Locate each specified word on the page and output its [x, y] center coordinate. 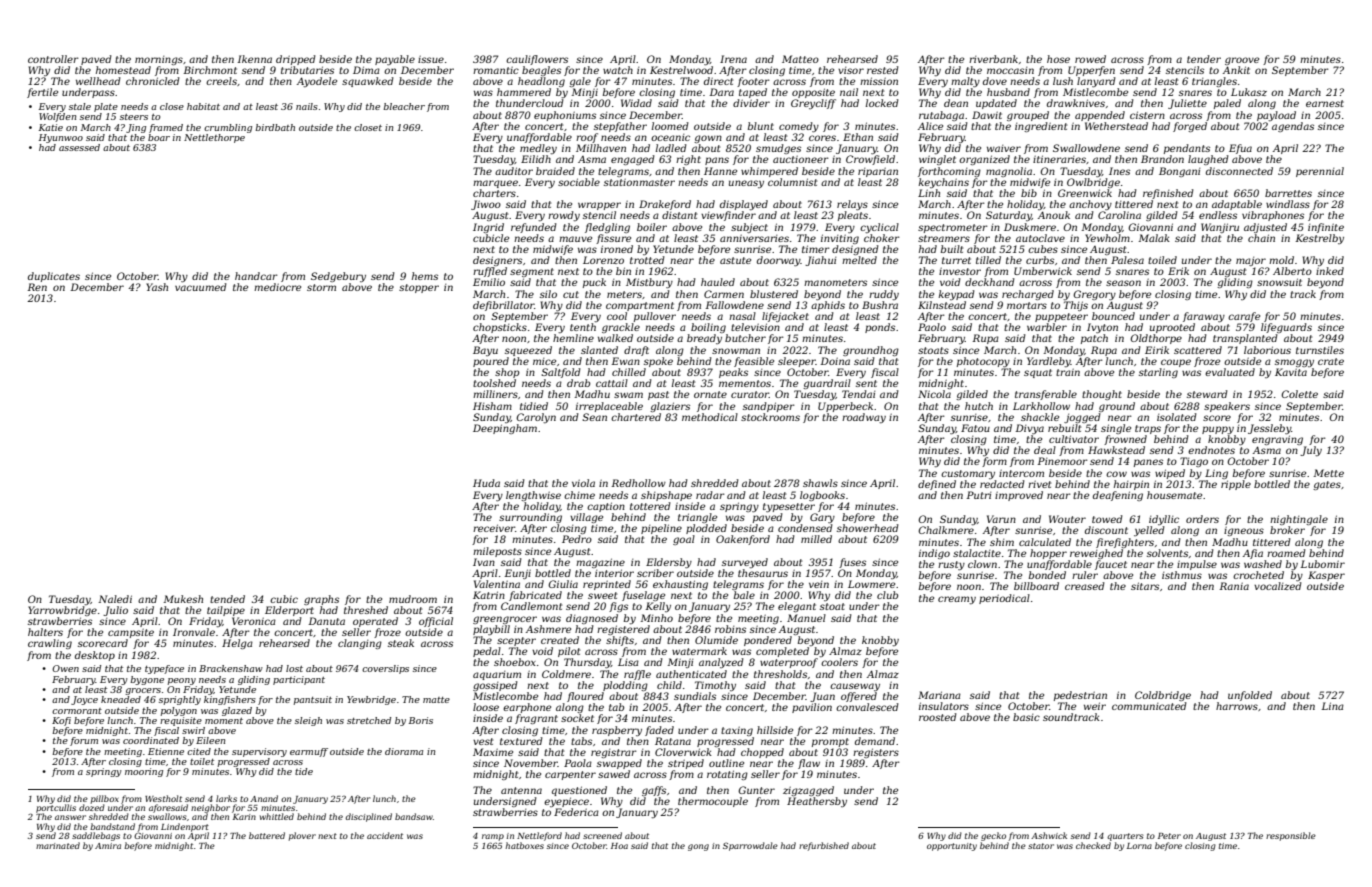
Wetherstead [1116, 126]
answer [70, 817]
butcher [745, 338]
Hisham [492, 406]
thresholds [780, 674]
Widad [636, 103]
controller [53, 59]
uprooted [1172, 328]
